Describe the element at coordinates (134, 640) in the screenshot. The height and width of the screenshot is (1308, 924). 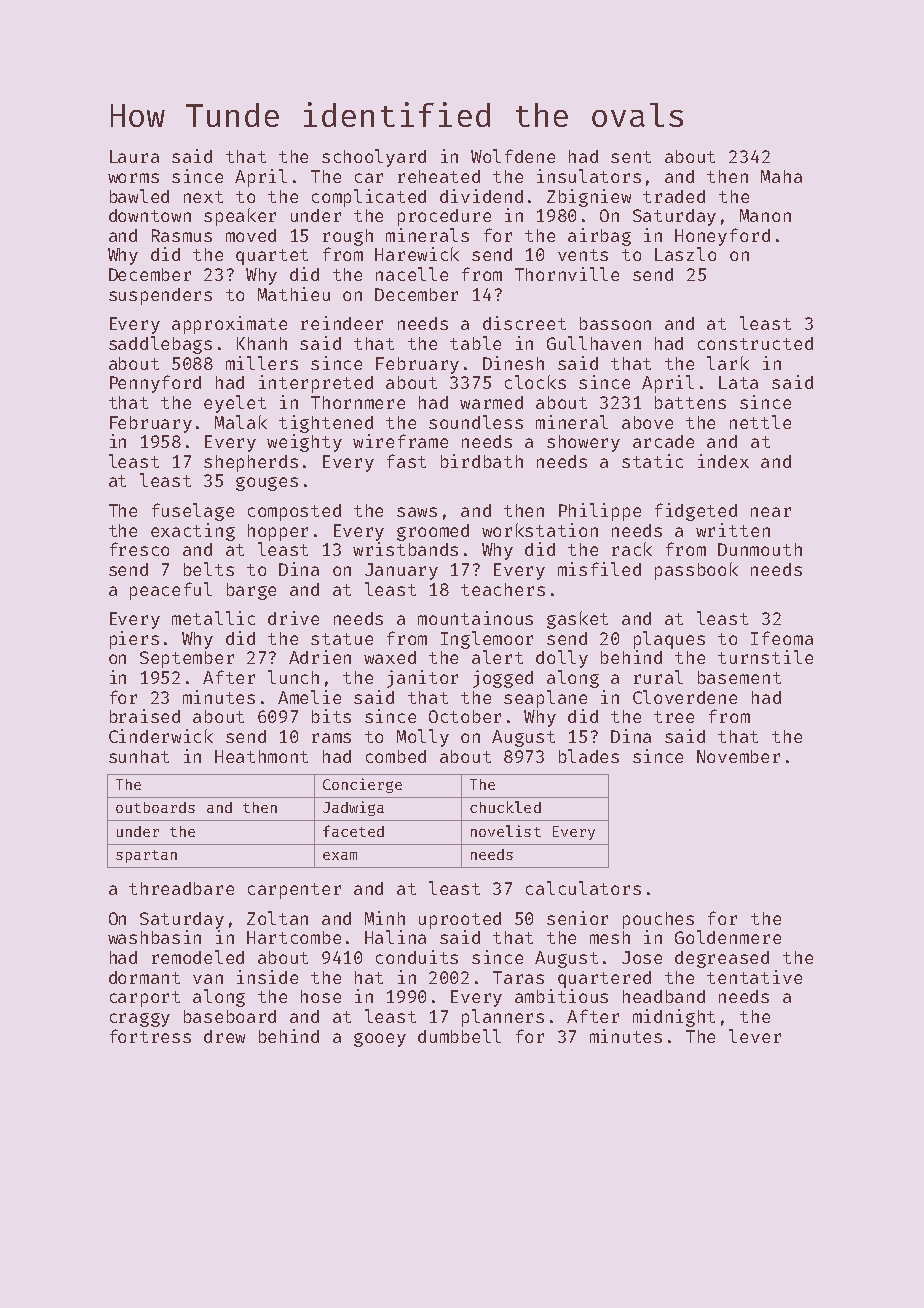
I see `piers` at that location.
